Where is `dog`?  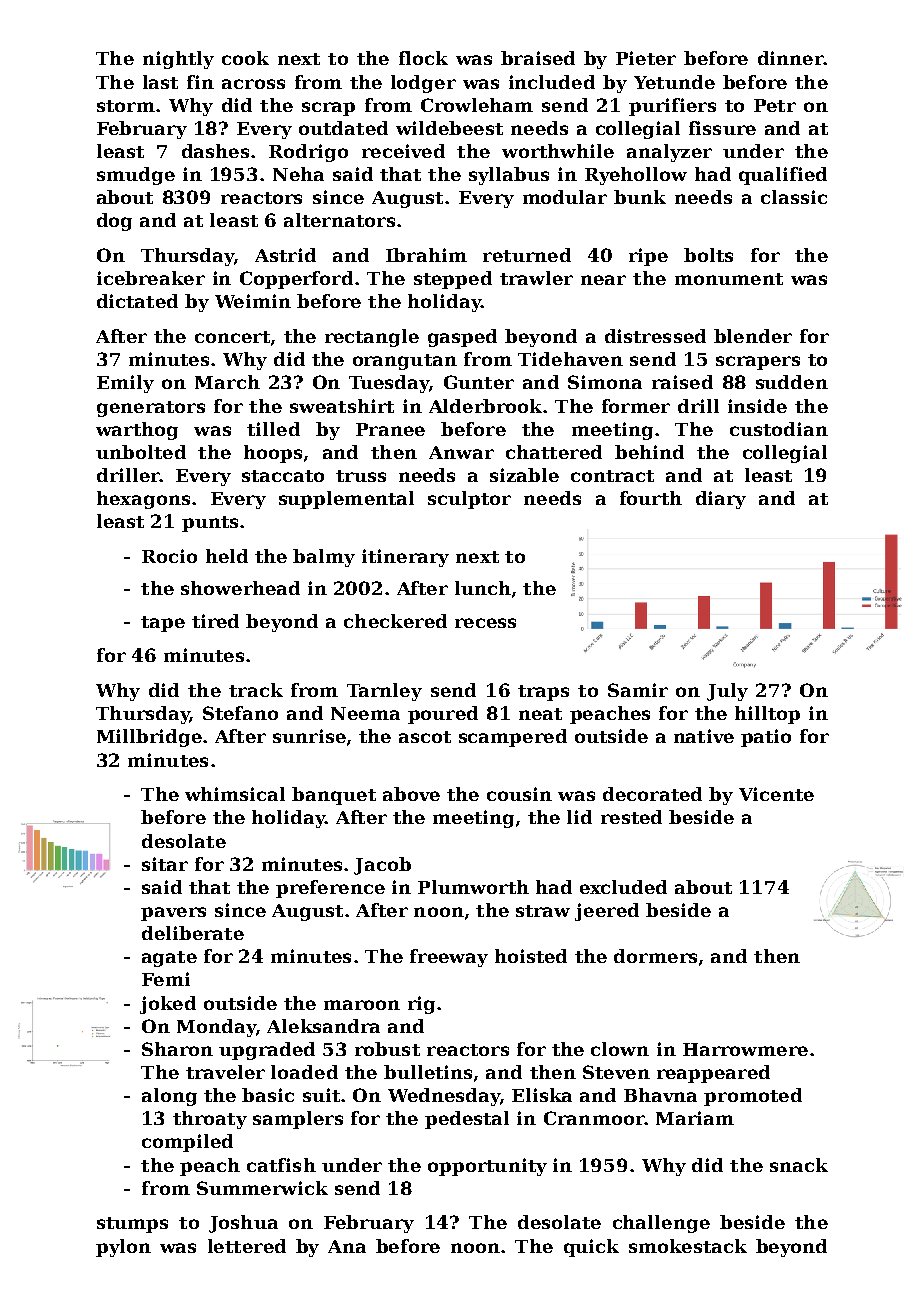 dog is located at coordinates (114, 222).
